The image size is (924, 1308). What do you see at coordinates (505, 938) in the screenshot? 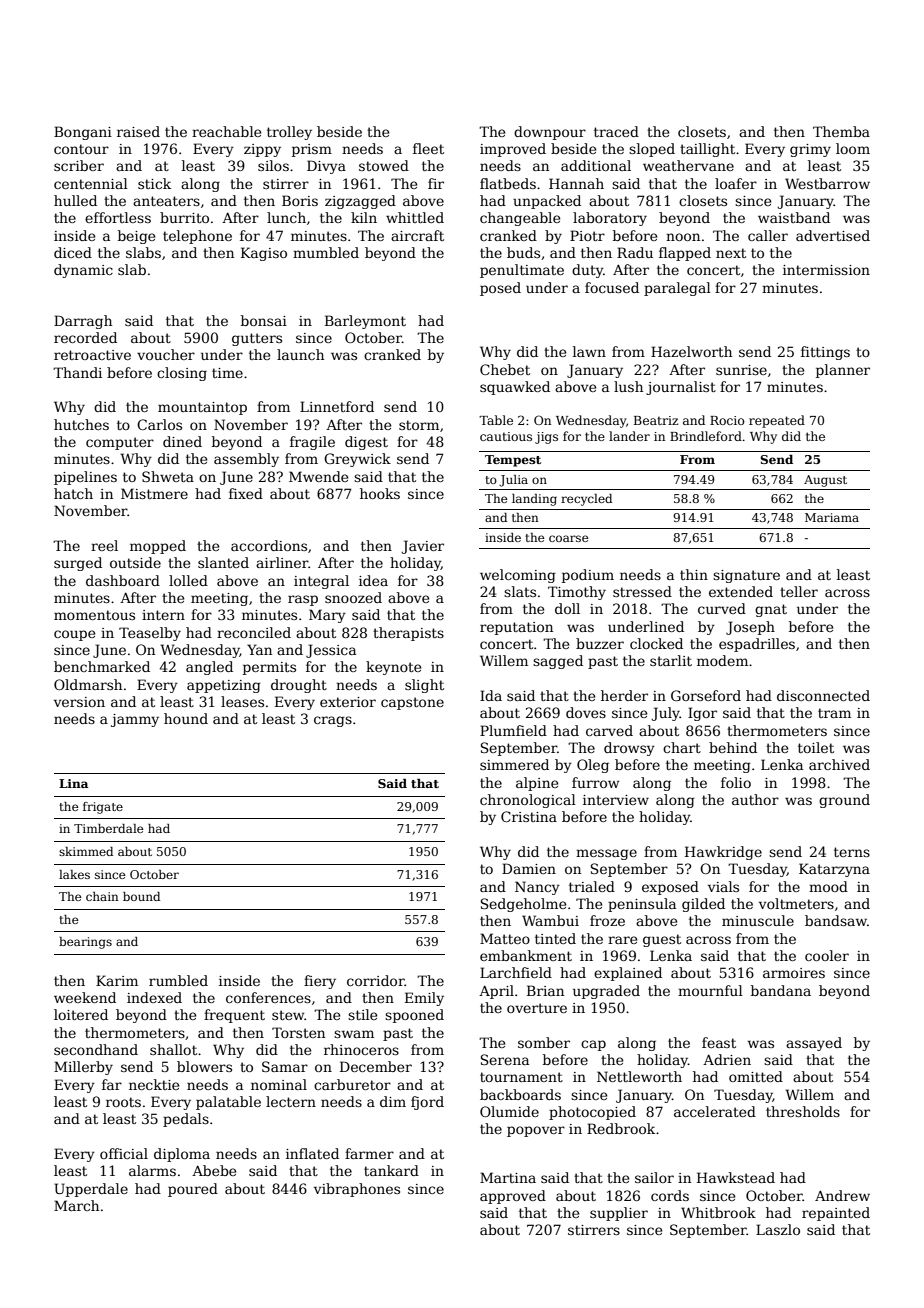
I see `Matteo` at bounding box center [505, 938].
